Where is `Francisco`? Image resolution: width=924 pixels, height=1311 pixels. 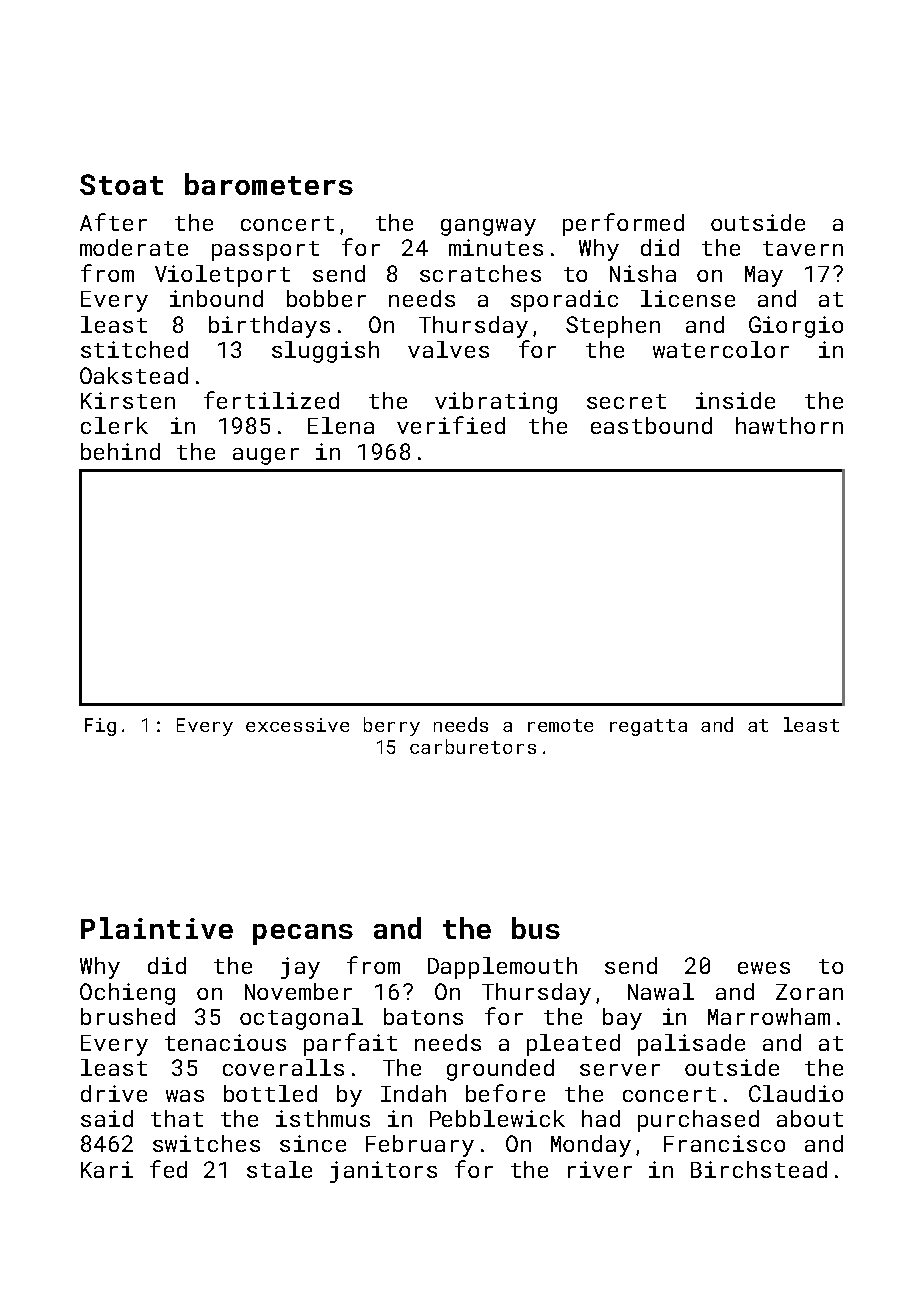
Francisco is located at coordinates (724, 1143).
